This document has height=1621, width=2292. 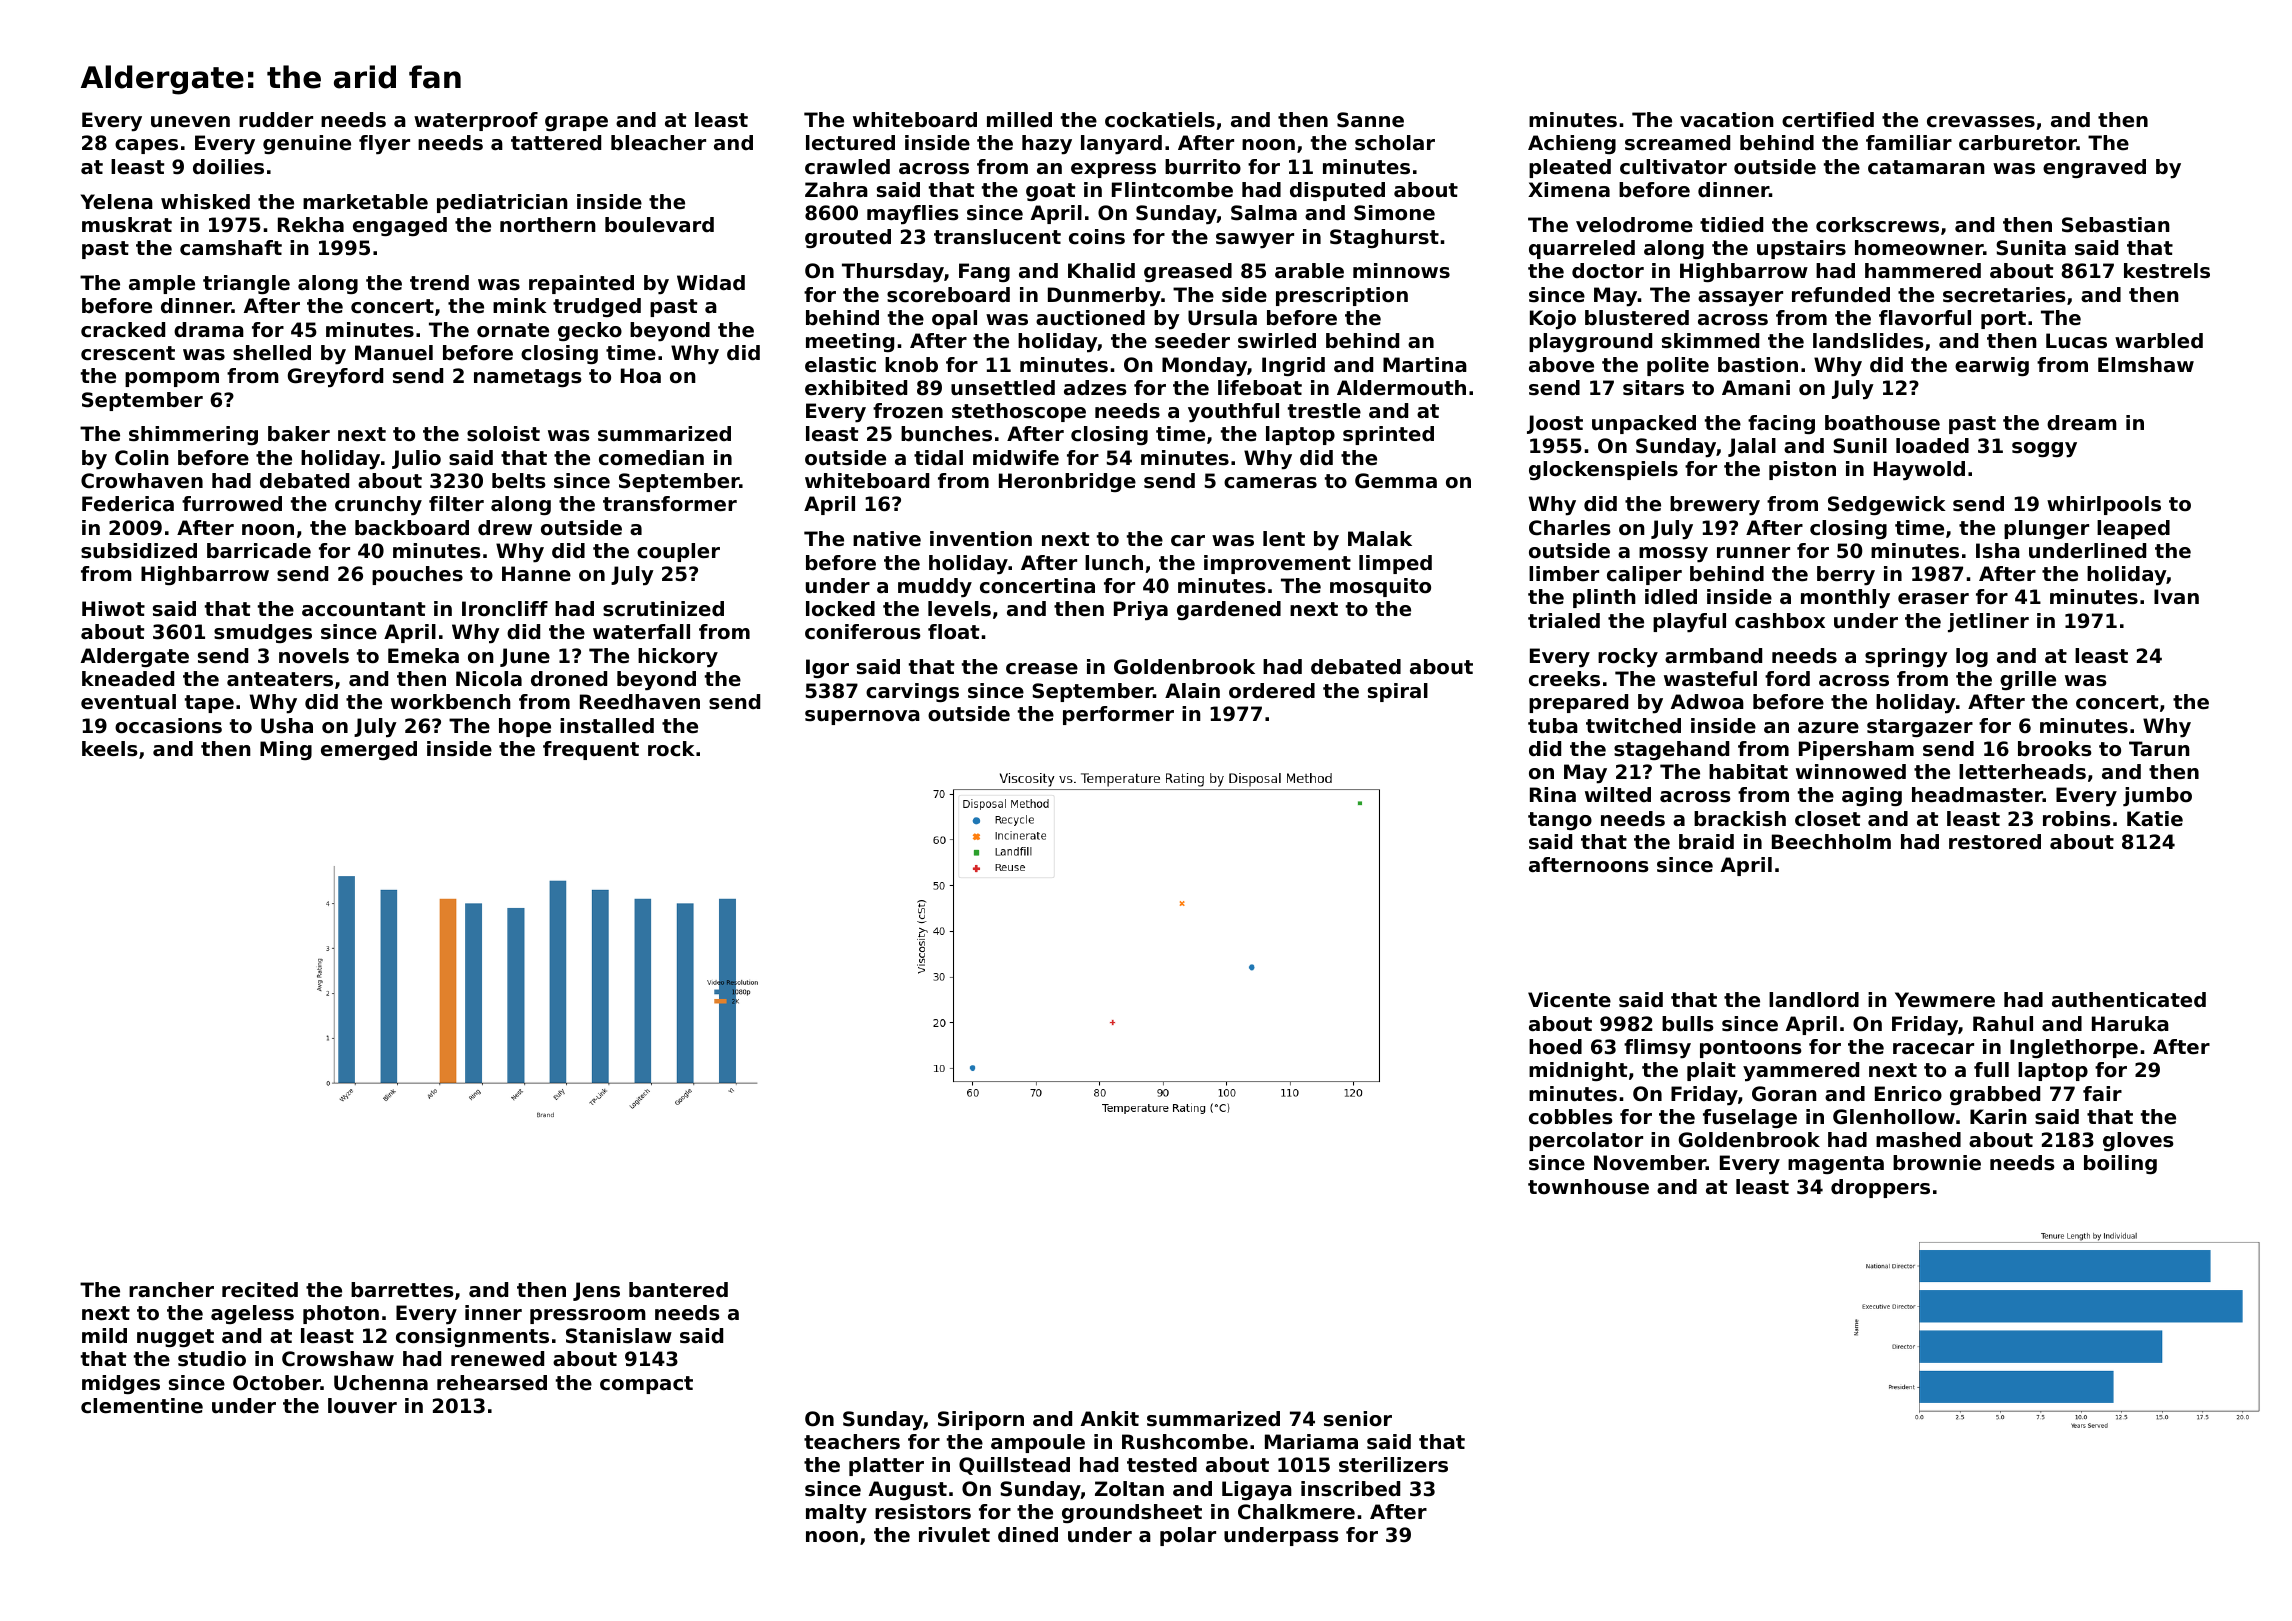 What do you see at coordinates (1981, 122) in the document?
I see `crevasses` at bounding box center [1981, 122].
